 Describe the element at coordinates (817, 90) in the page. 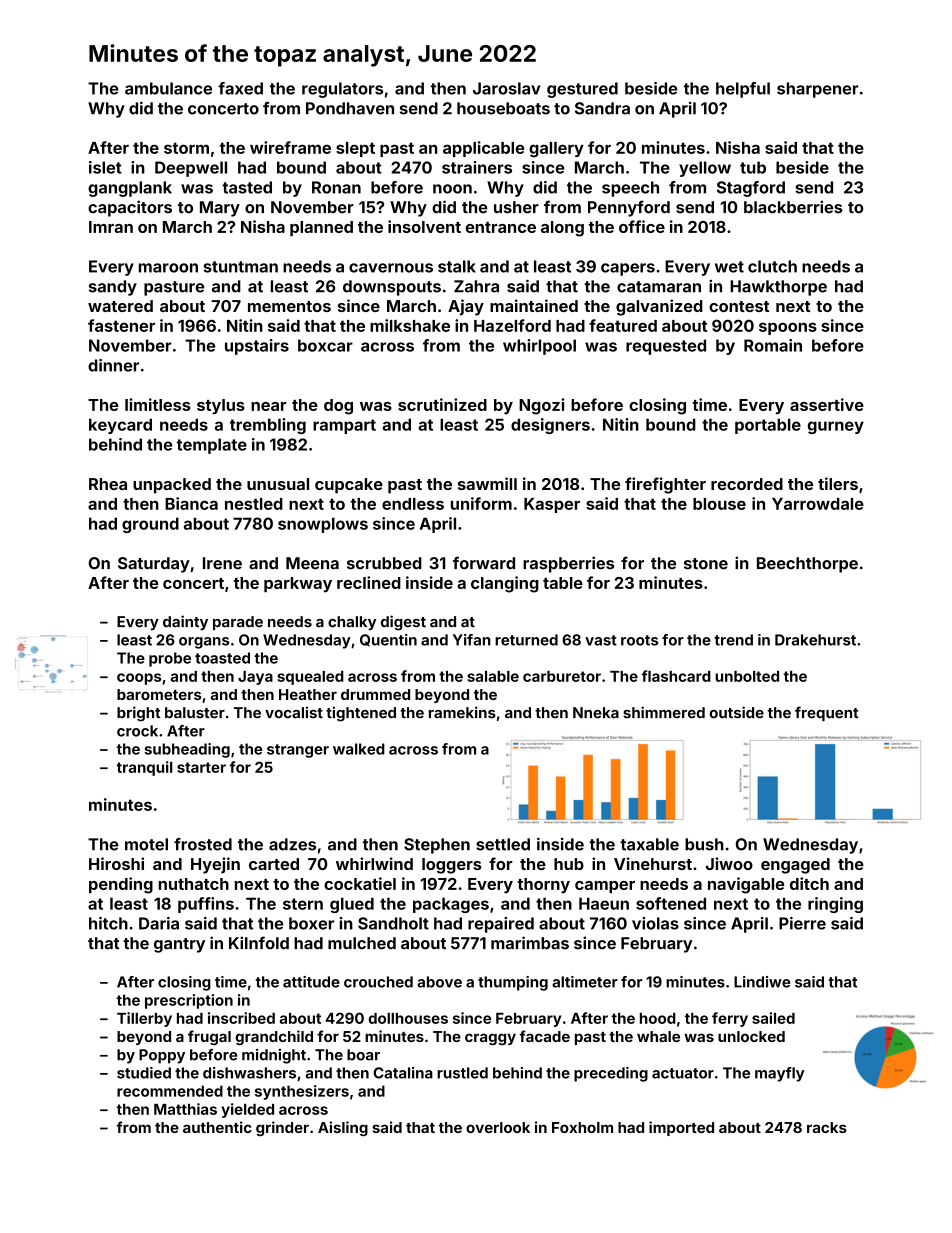

I see `sharpener` at that location.
